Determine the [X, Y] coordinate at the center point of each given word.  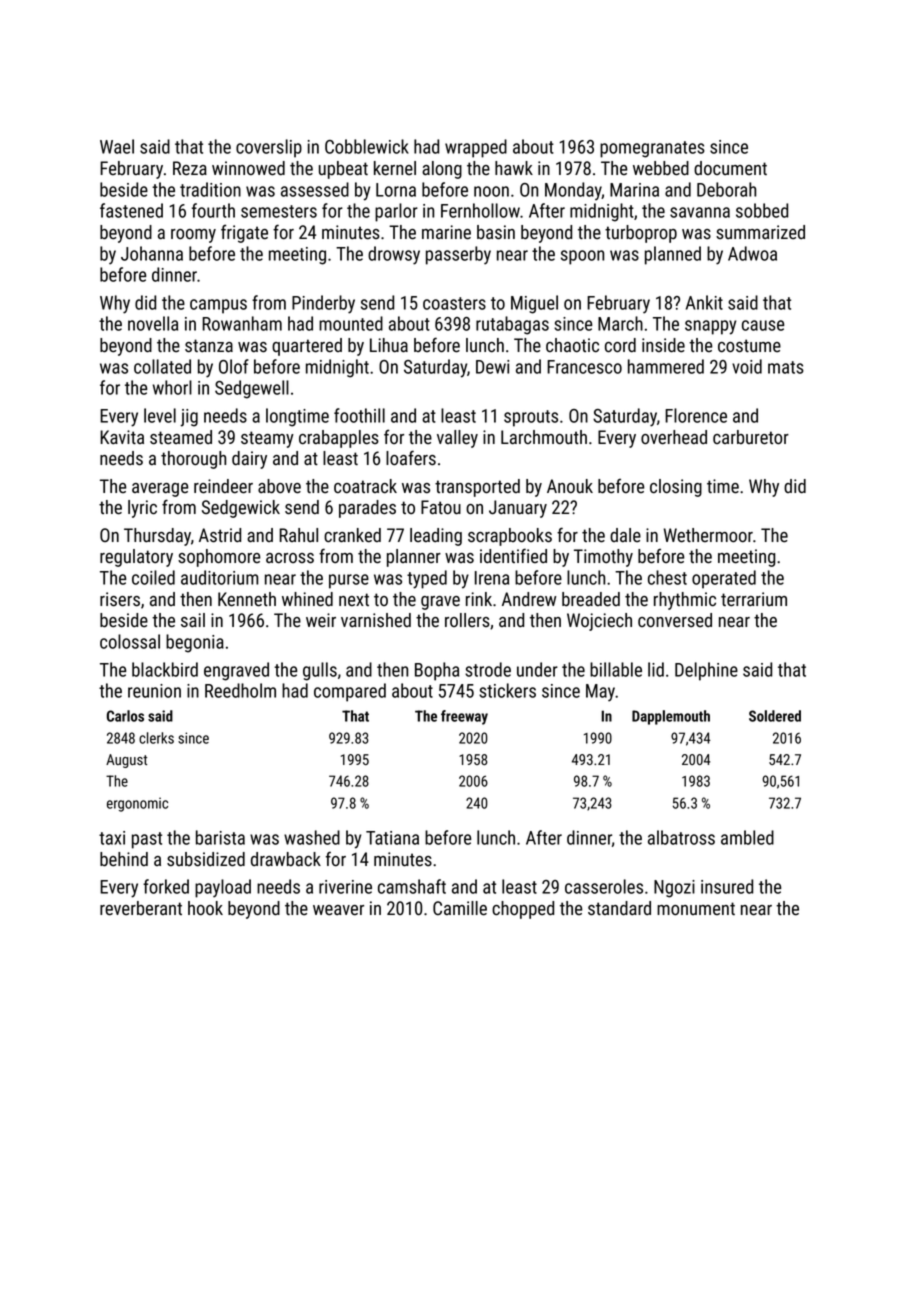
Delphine [706, 671]
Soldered [775, 716]
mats [786, 367]
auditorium [220, 577]
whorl [172, 387]
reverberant [141, 908]
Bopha [437, 671]
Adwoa [752, 253]
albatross [681, 837]
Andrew [529, 599]
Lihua [389, 345]
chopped [523, 910]
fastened [131, 210]
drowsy [394, 255]
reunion [154, 691]
